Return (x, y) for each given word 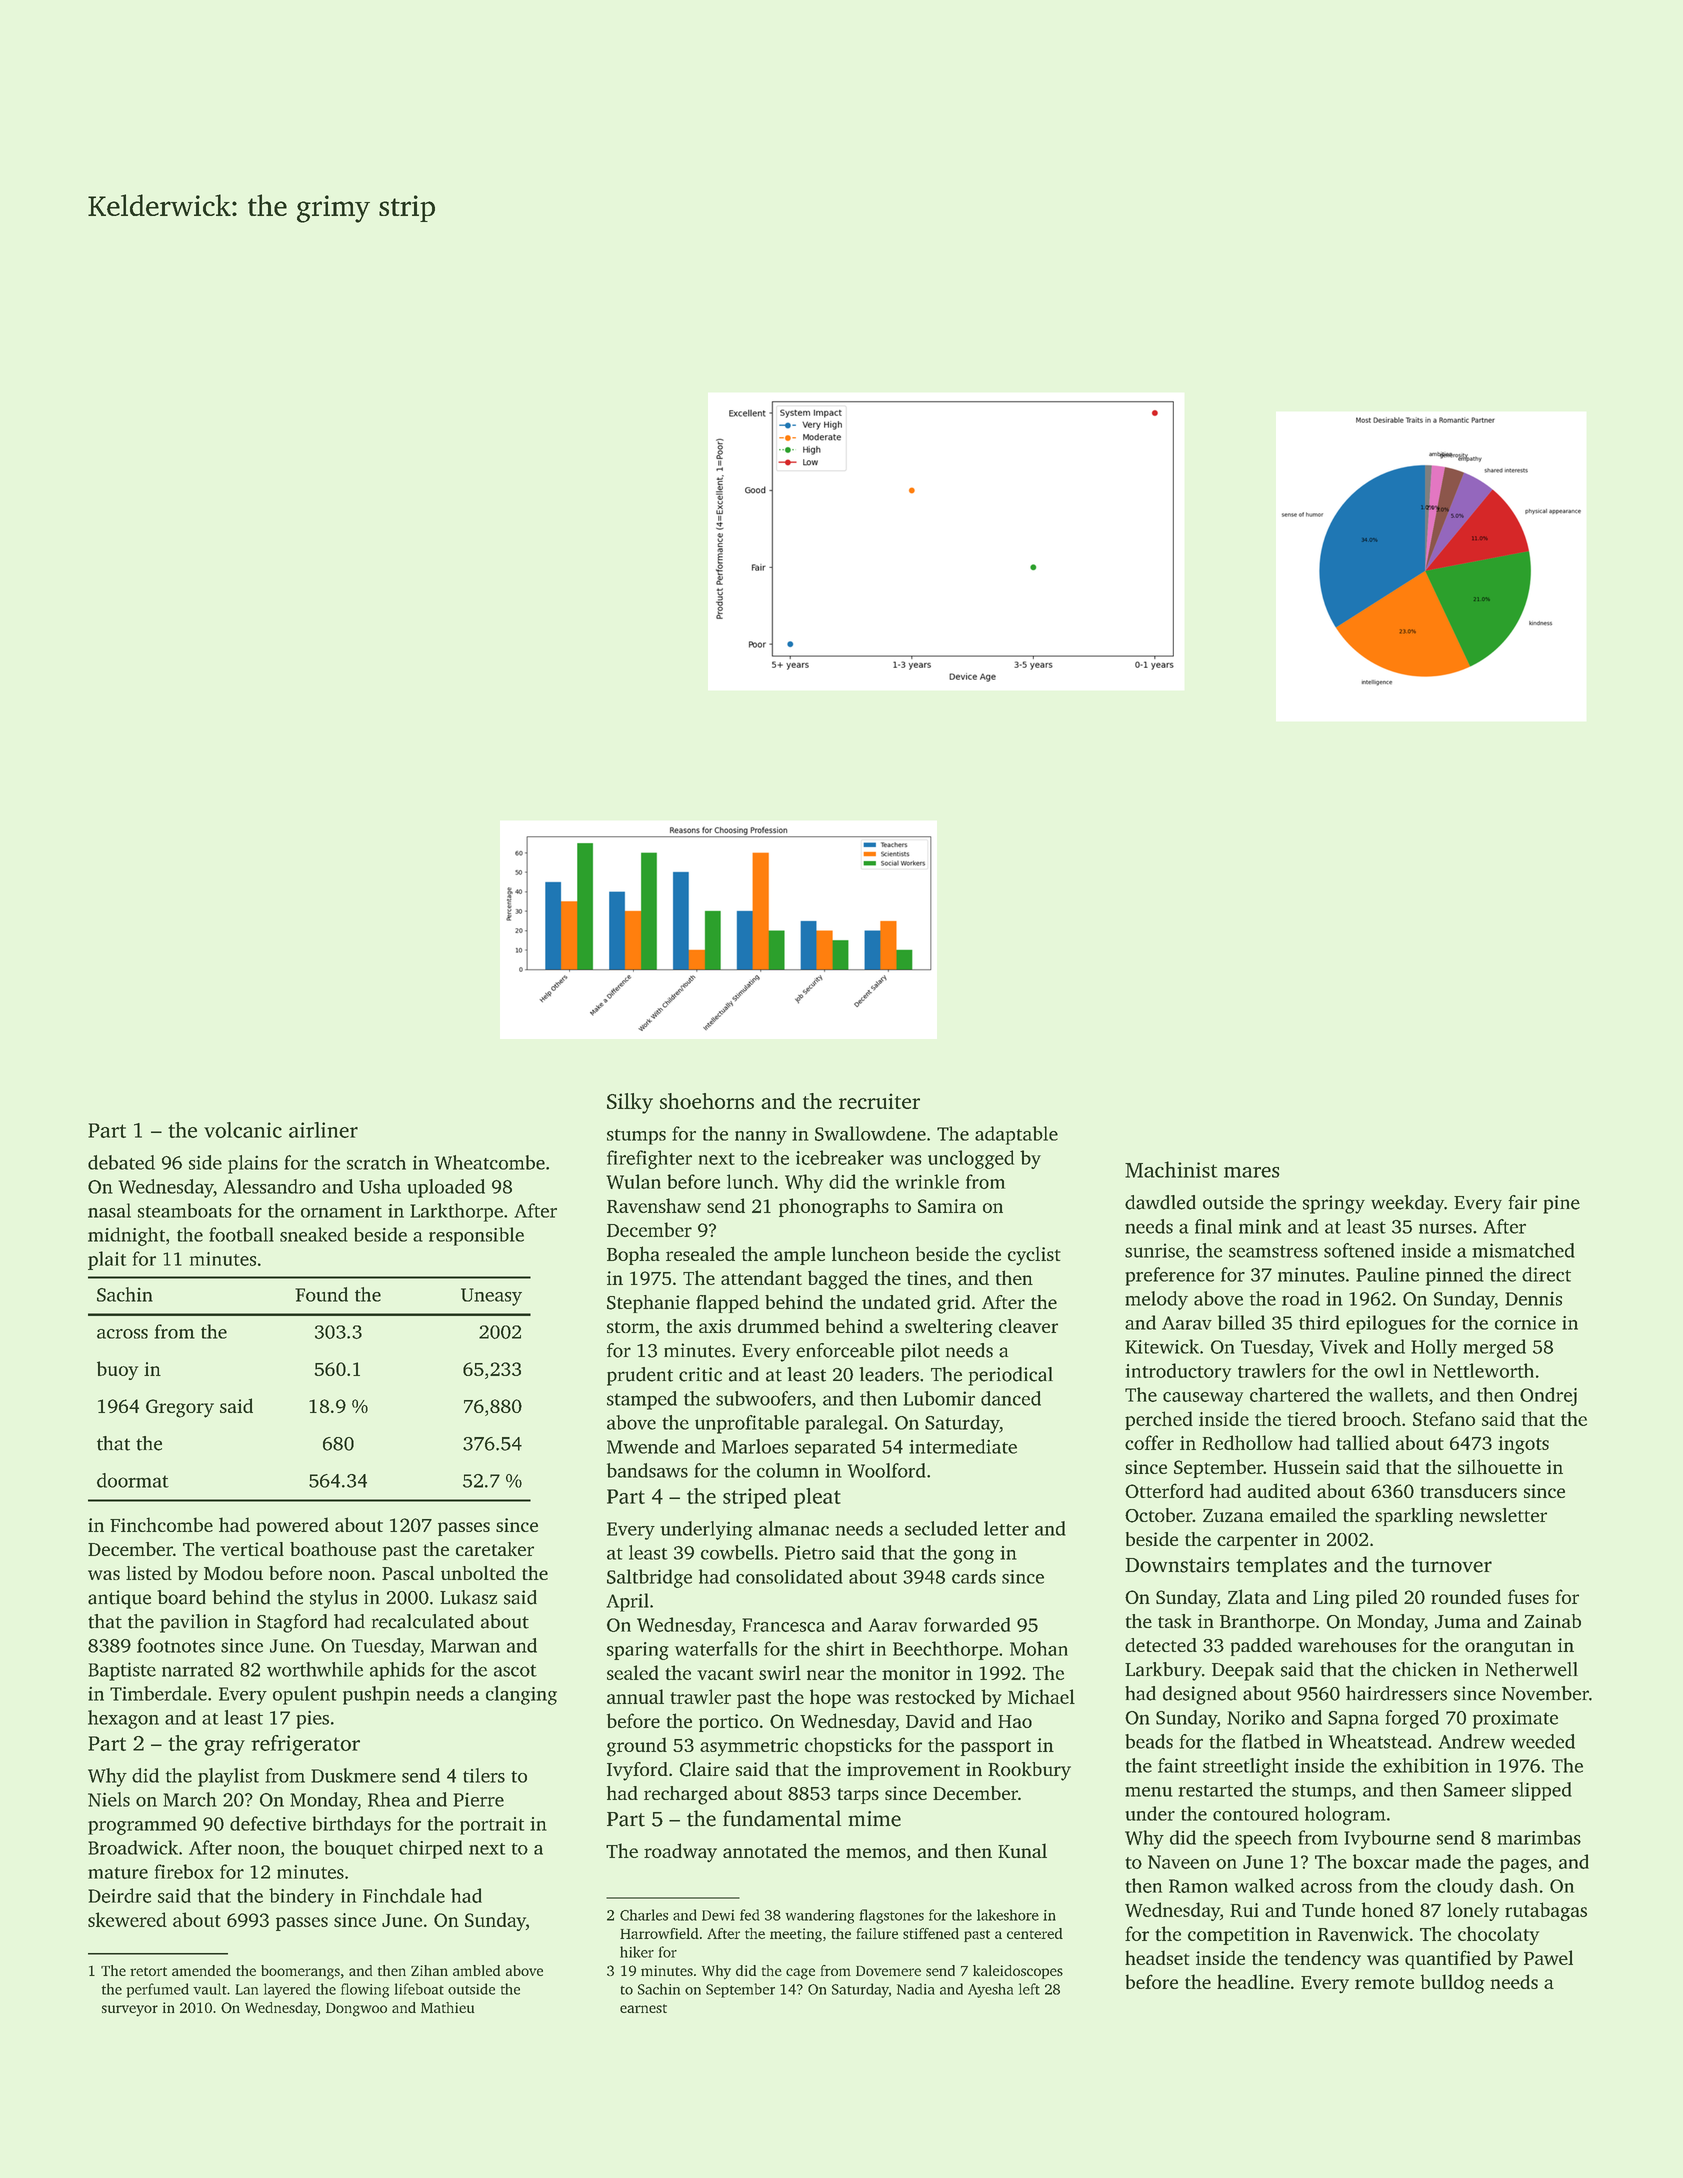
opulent (305, 1695)
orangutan (1508, 1648)
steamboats (185, 1210)
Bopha (633, 1255)
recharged (686, 1795)
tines (926, 1278)
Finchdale (404, 1895)
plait (107, 1260)
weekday (1407, 1204)
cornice (1525, 1323)
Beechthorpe (945, 1650)
